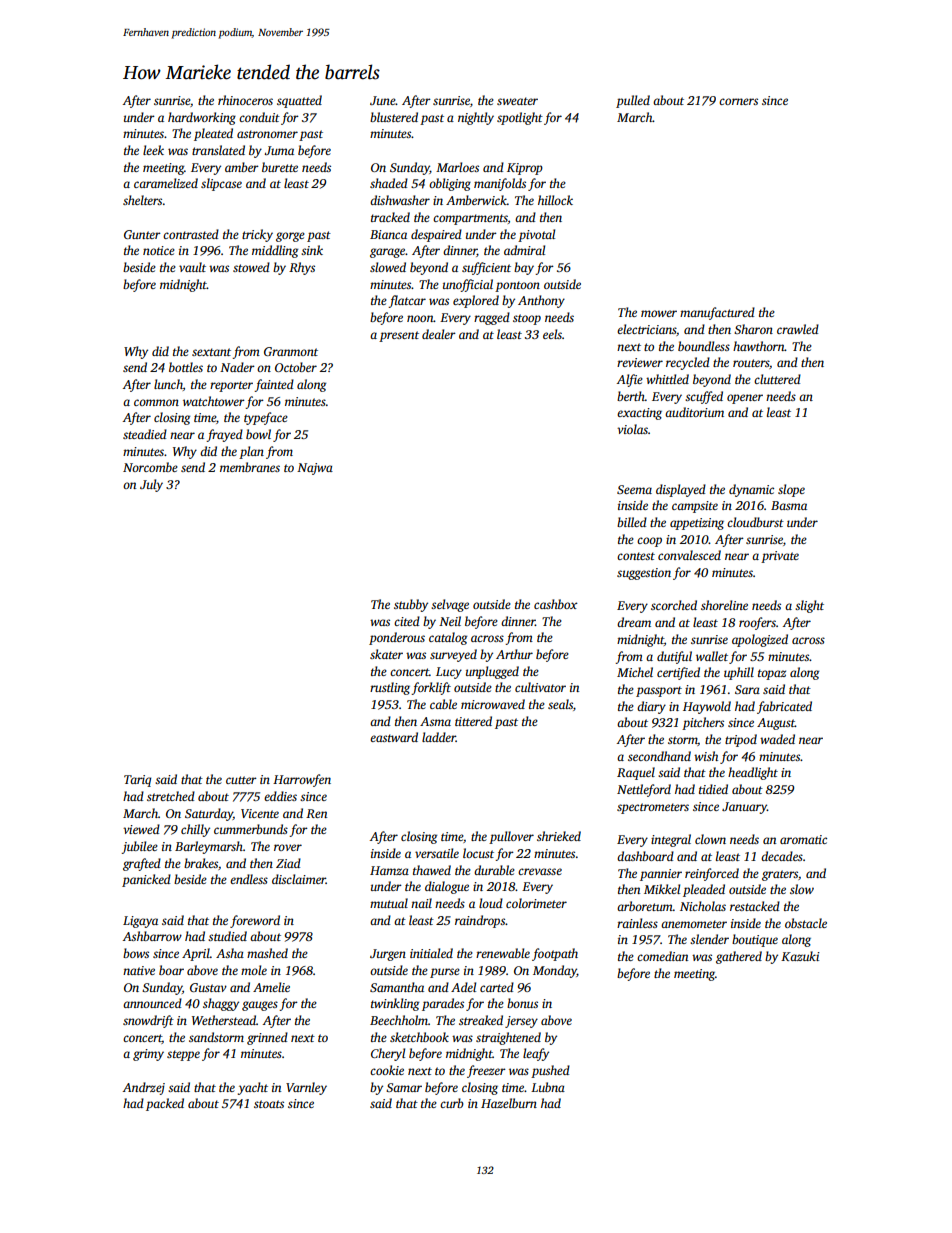 The height and width of the screenshot is (1233, 952). What do you see at coordinates (695, 507) in the screenshot?
I see `campsite` at bounding box center [695, 507].
